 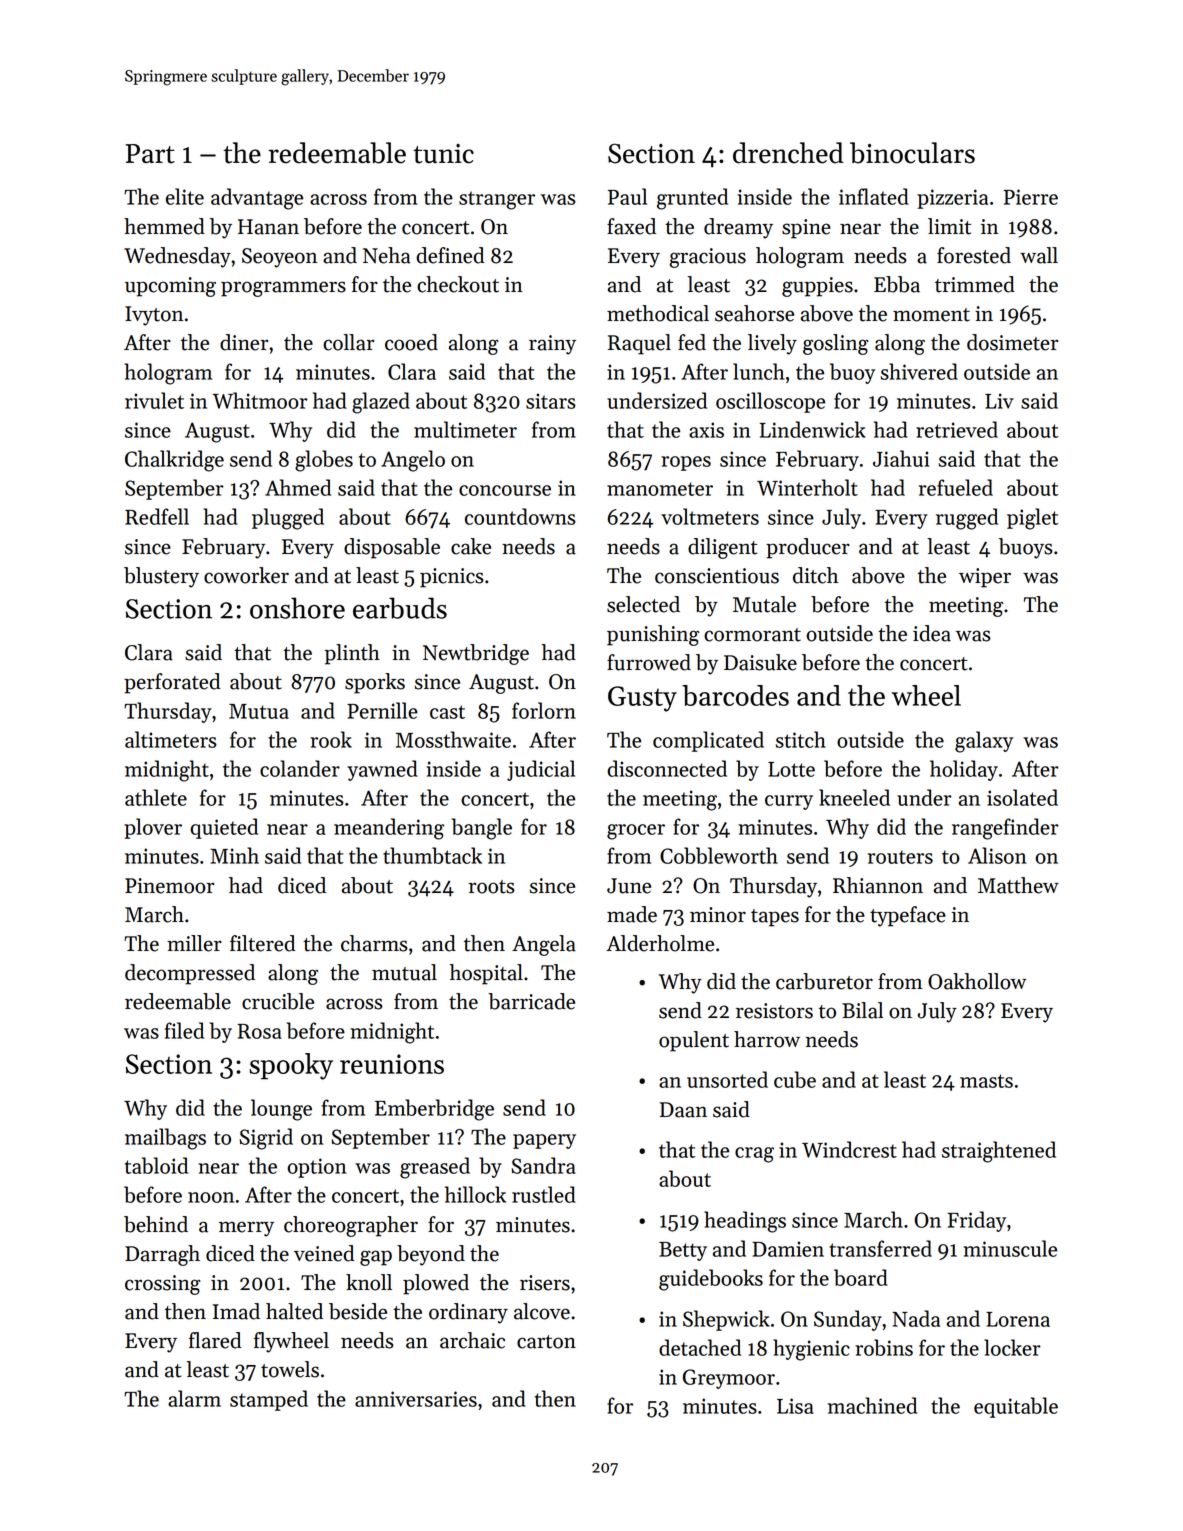 I want to click on idea, so click(x=932, y=633).
